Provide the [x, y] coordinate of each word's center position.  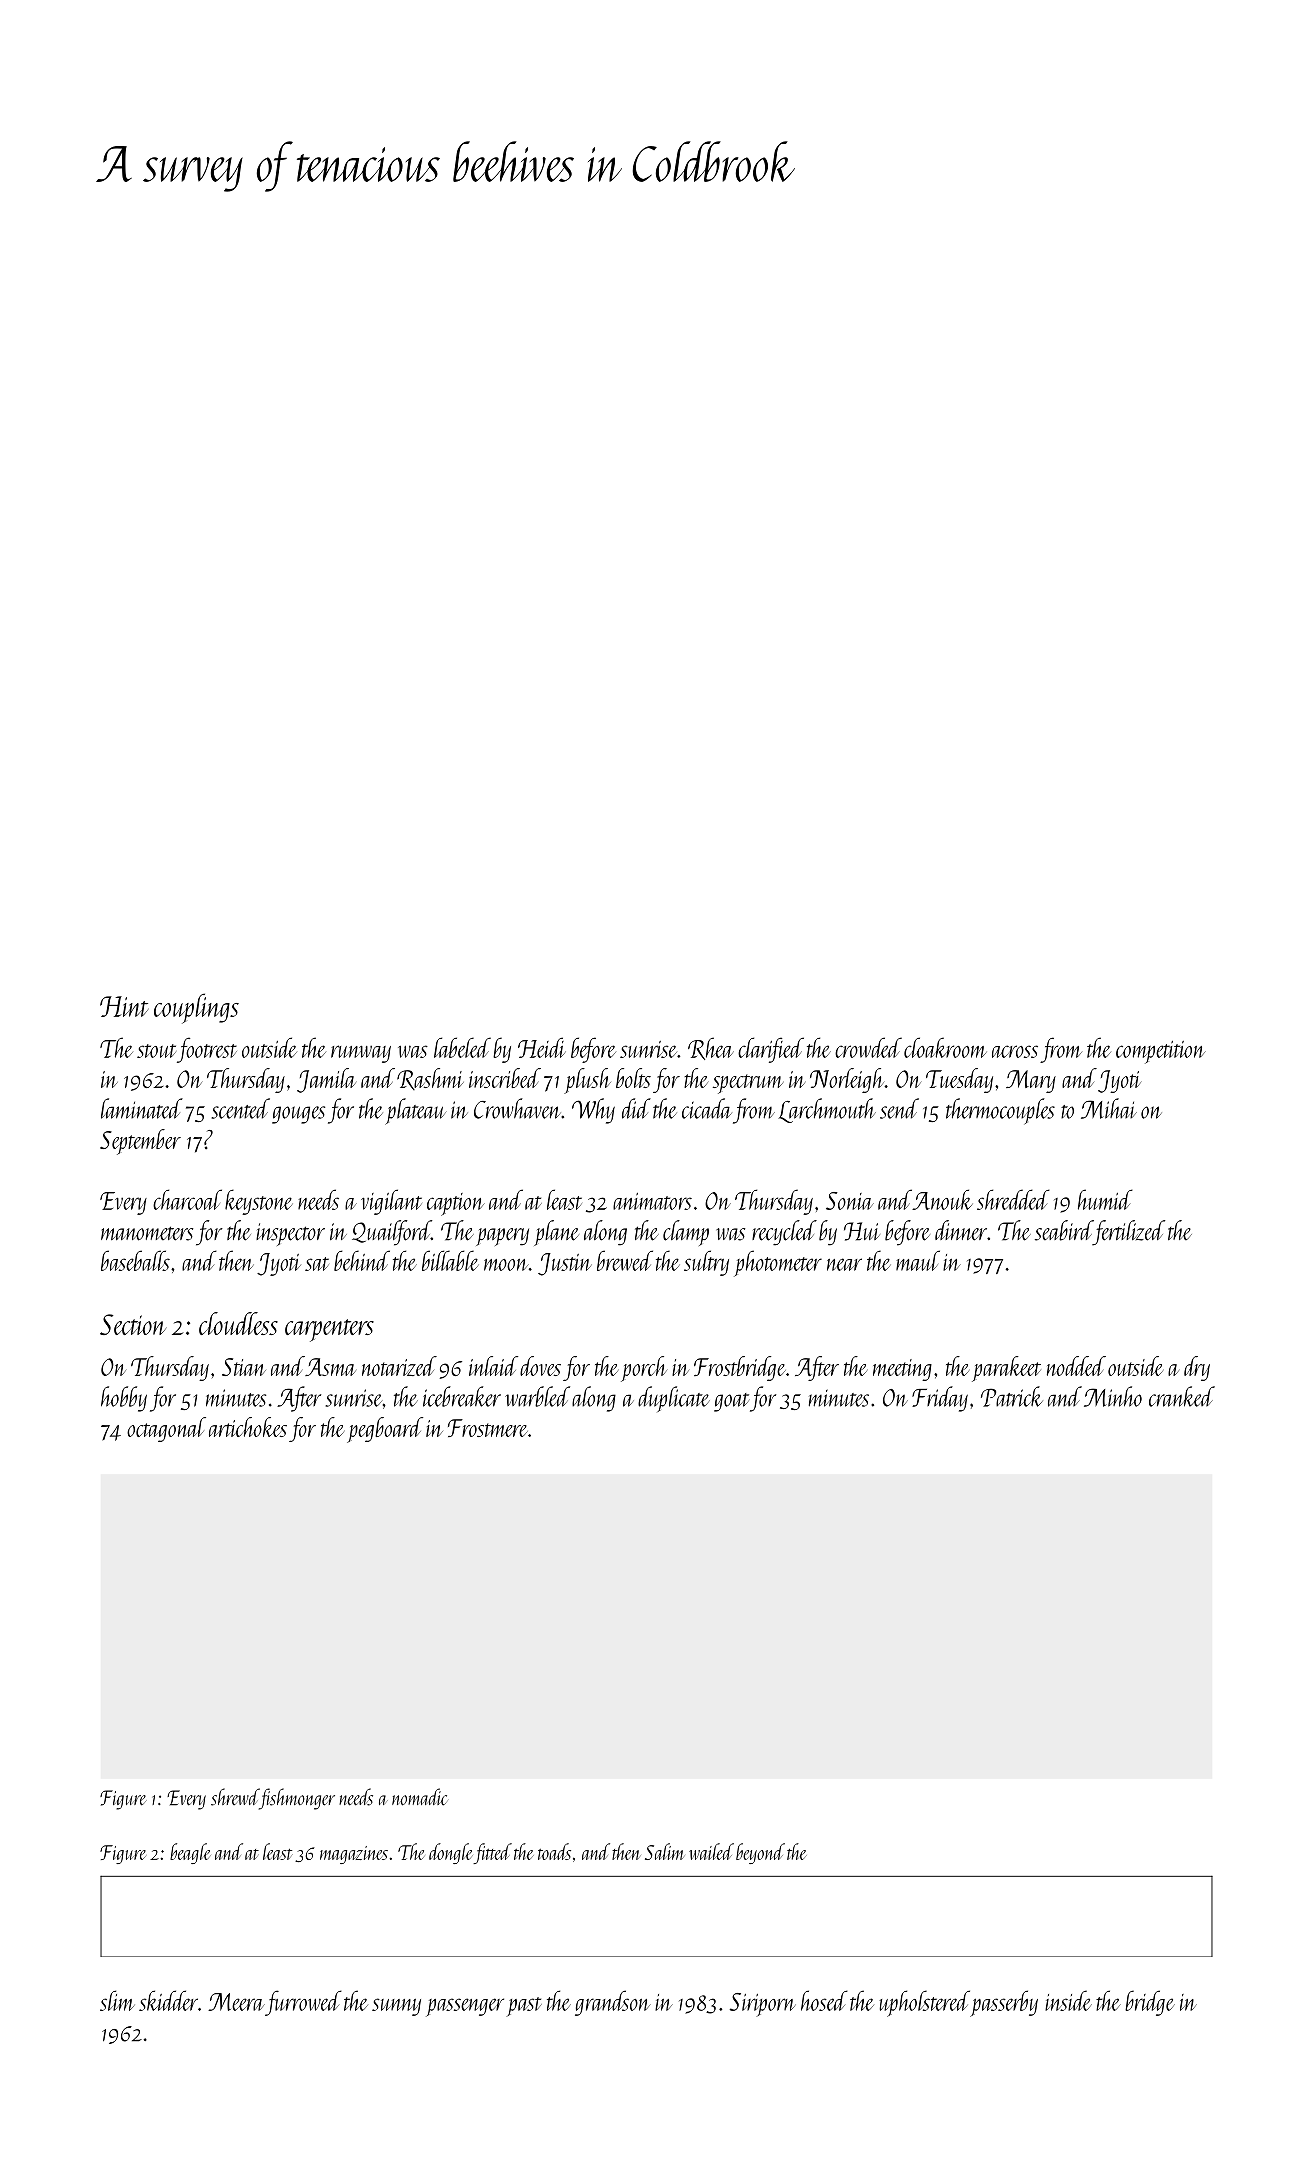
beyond [760, 1853]
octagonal [166, 1429]
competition [1161, 1052]
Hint [124, 1006]
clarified [771, 1050]
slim [117, 2000]
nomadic [419, 1797]
